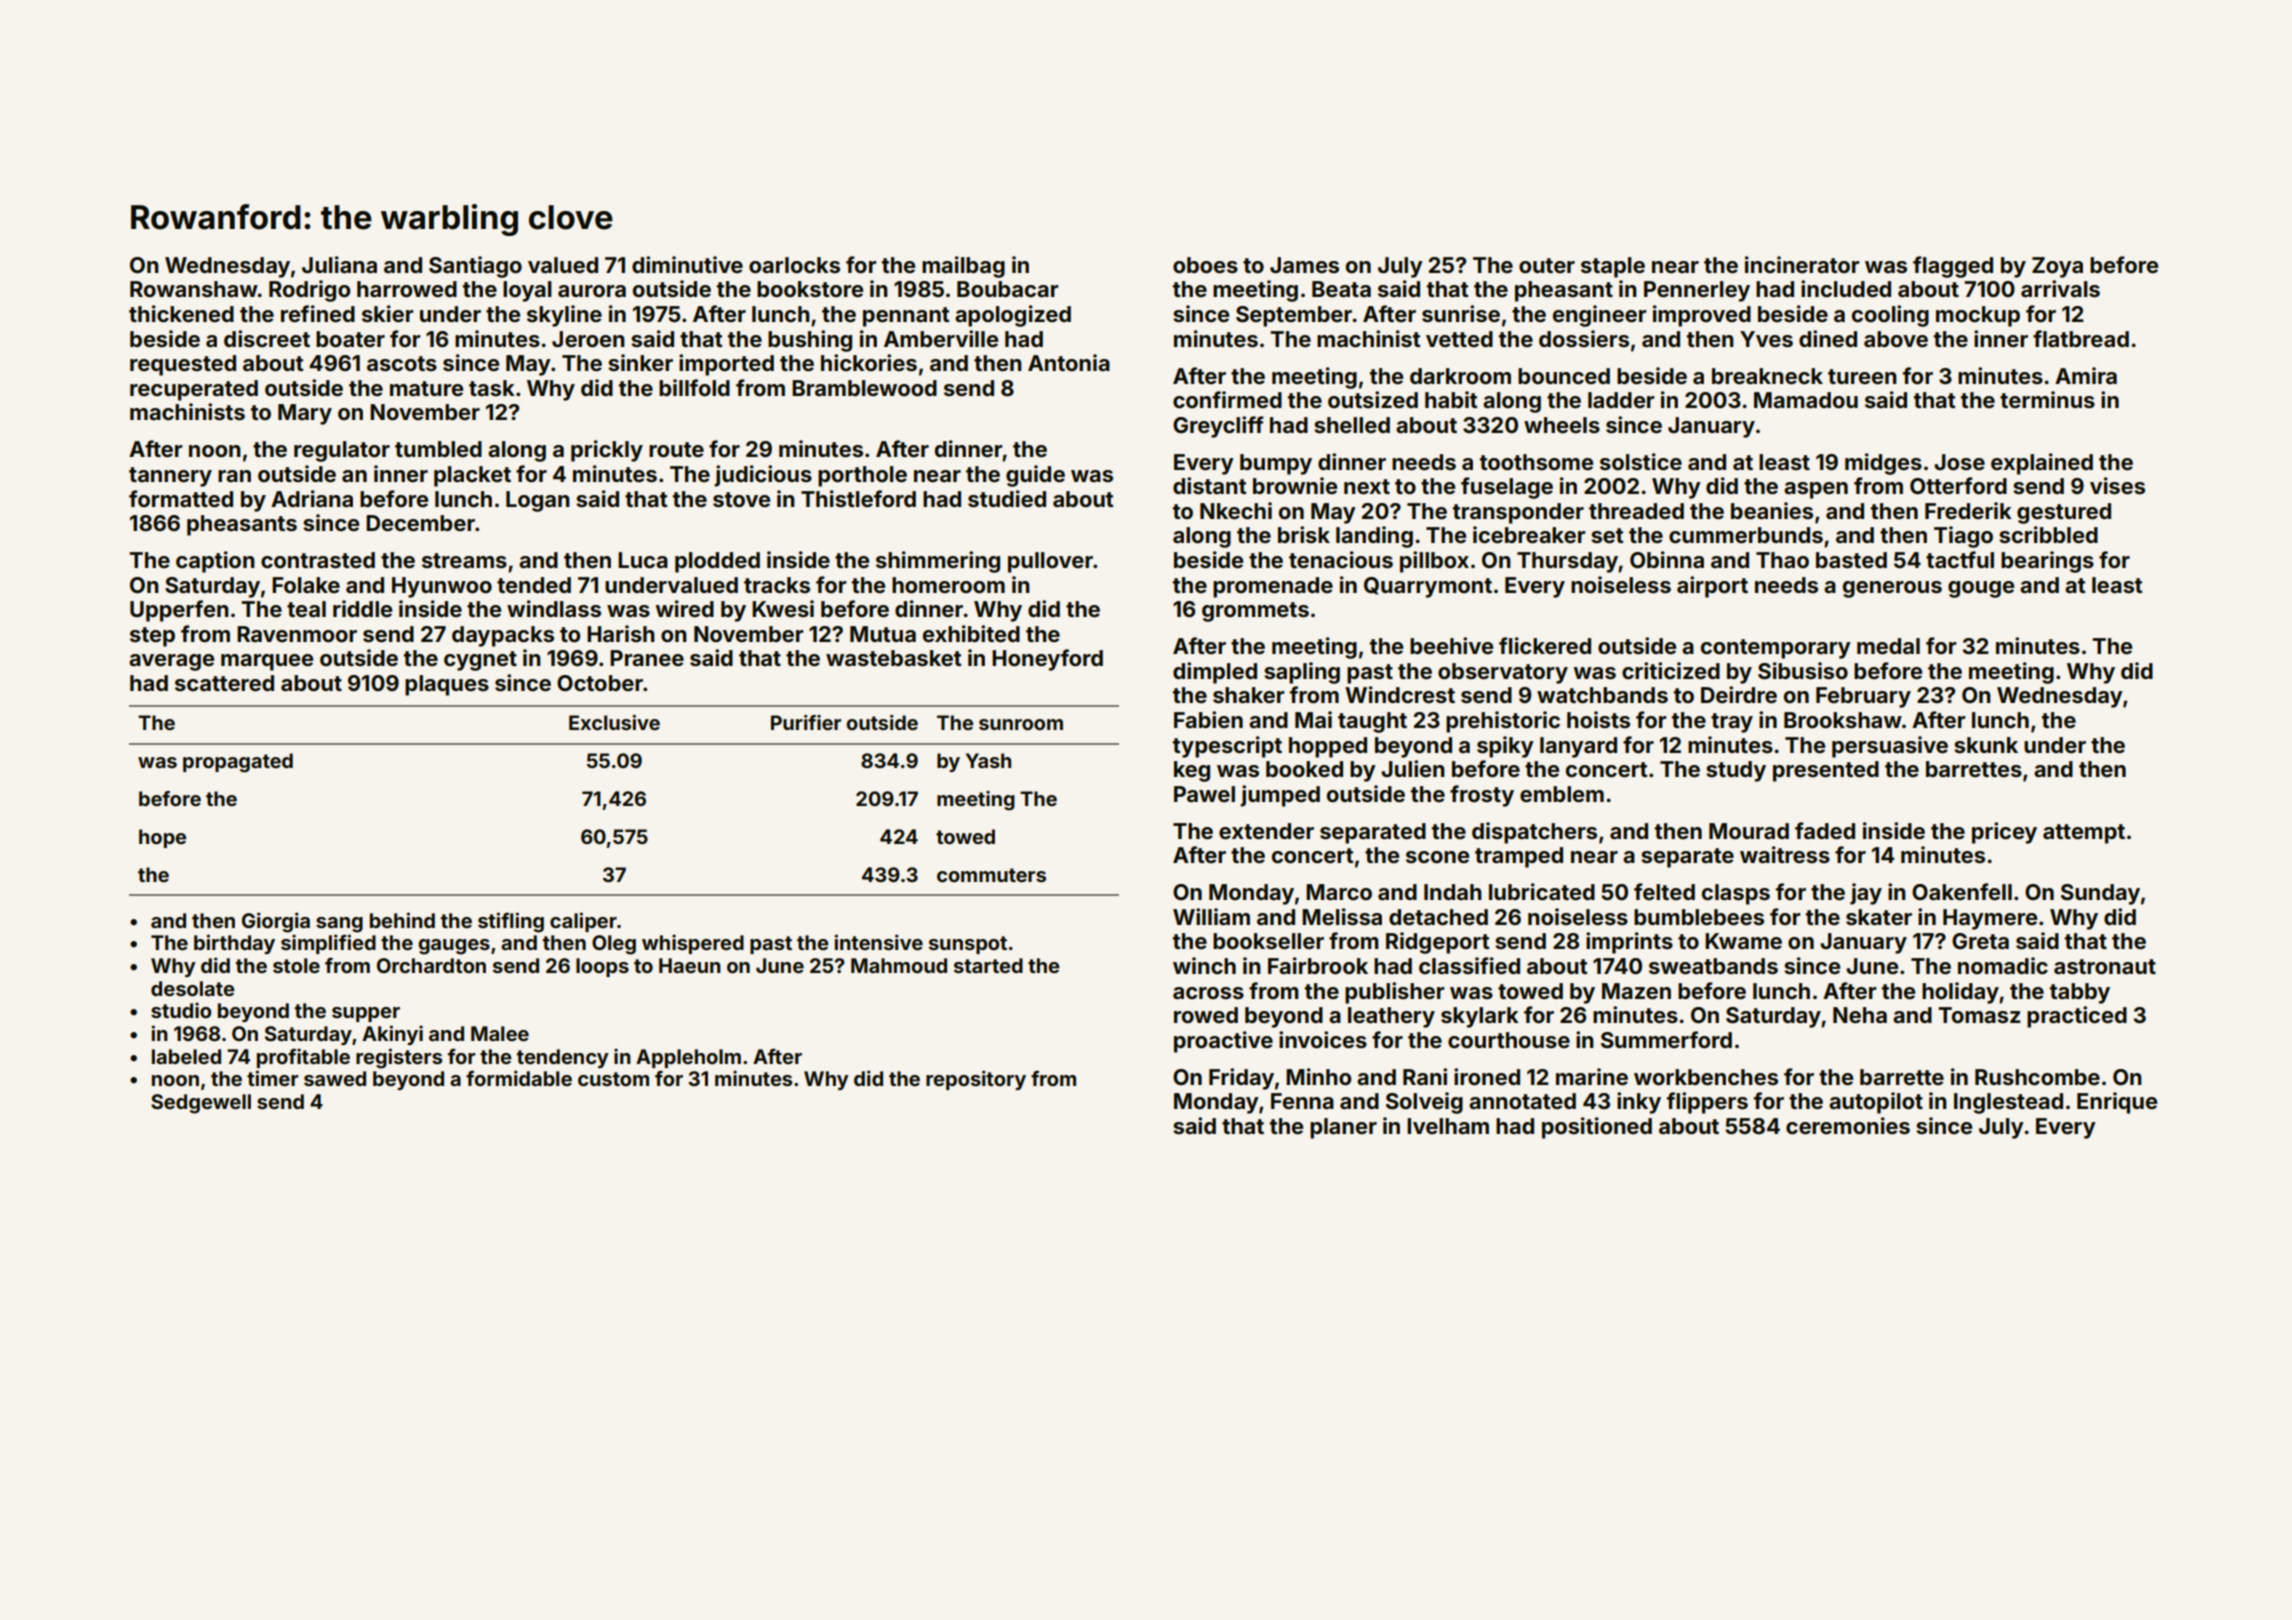  What do you see at coordinates (687, 264) in the image?
I see `diminutive` at bounding box center [687, 264].
